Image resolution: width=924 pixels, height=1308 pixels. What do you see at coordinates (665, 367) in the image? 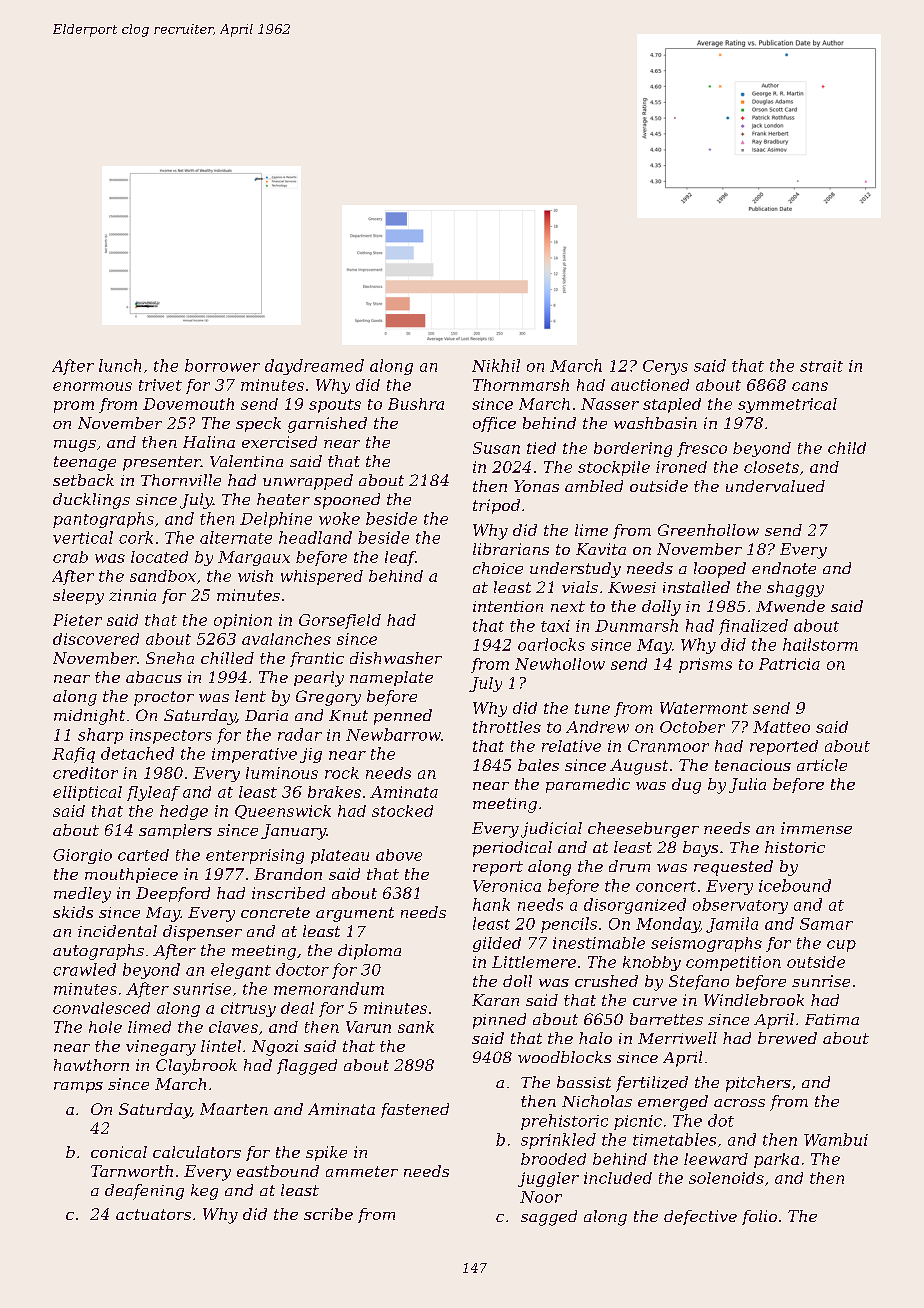
I see `Cerys` at bounding box center [665, 367].
